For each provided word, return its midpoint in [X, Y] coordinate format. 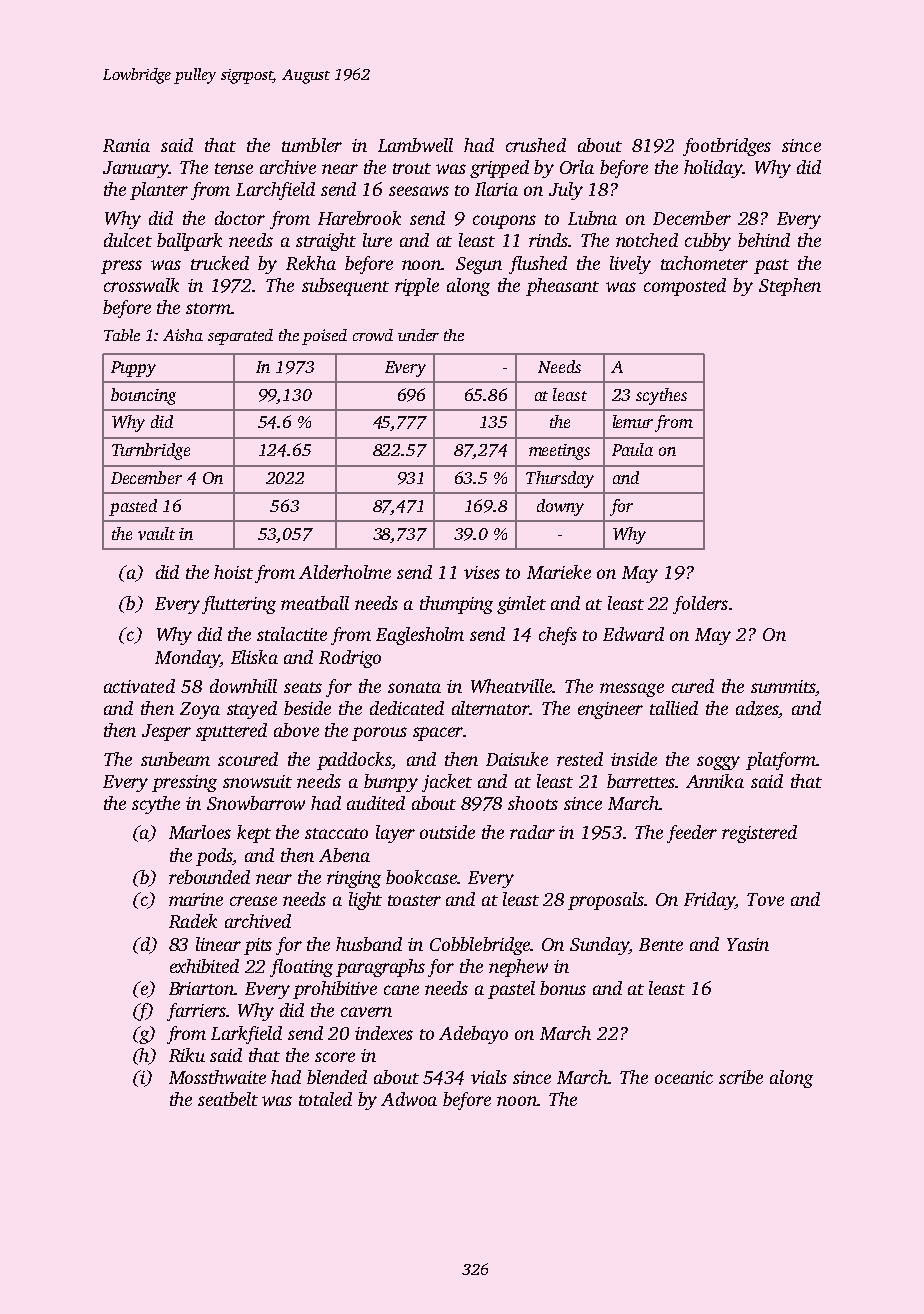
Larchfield [275, 191]
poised [324, 337]
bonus [563, 988]
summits [783, 686]
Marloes [200, 832]
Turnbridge [151, 451]
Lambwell [415, 145]
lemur [633, 421]
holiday [713, 169]
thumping [456, 605]
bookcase [422, 877]
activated [139, 686]
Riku [187, 1055]
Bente [661, 944]
